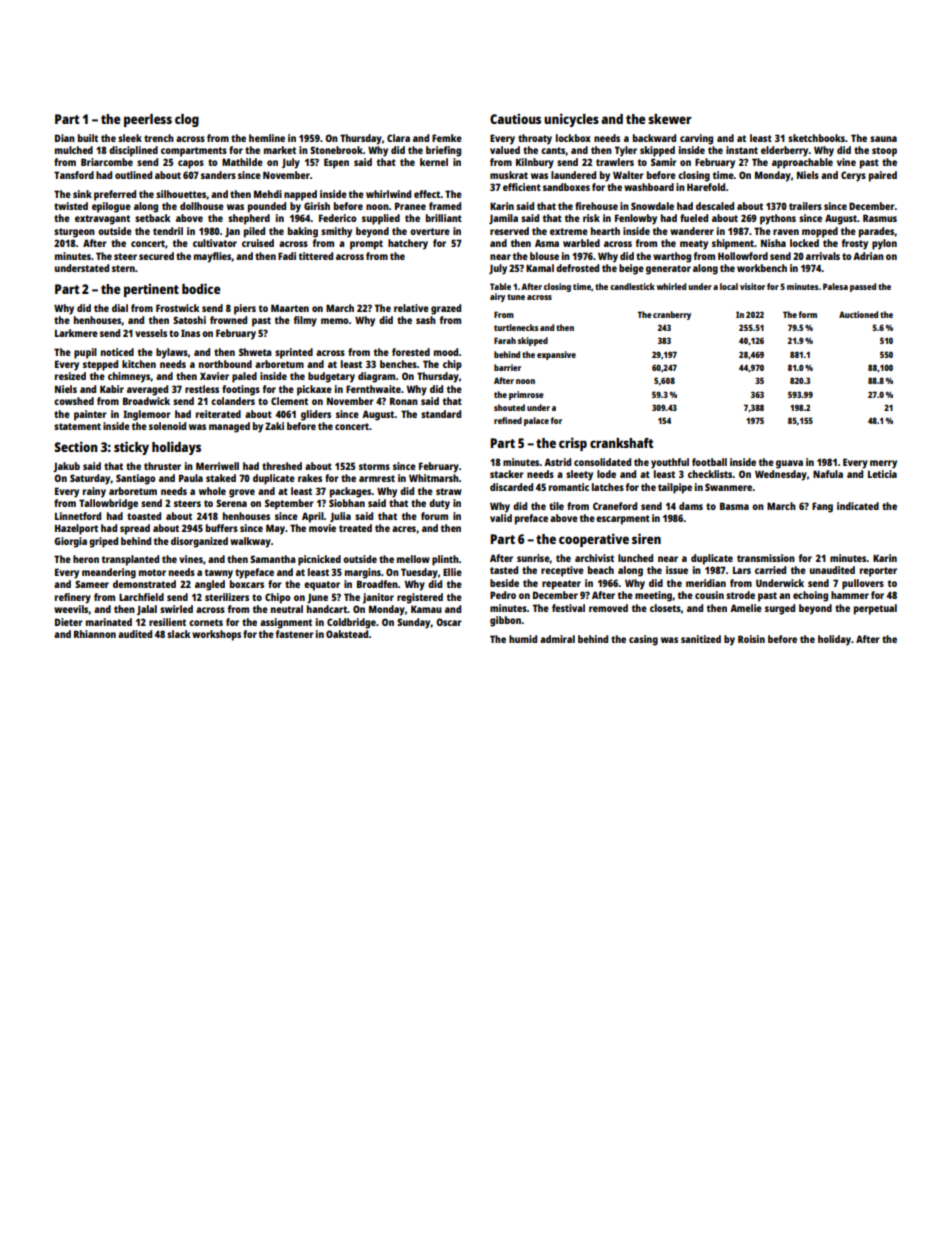  Describe the element at coordinates (858, 314) in the screenshot. I see `Auctioned` at that location.
